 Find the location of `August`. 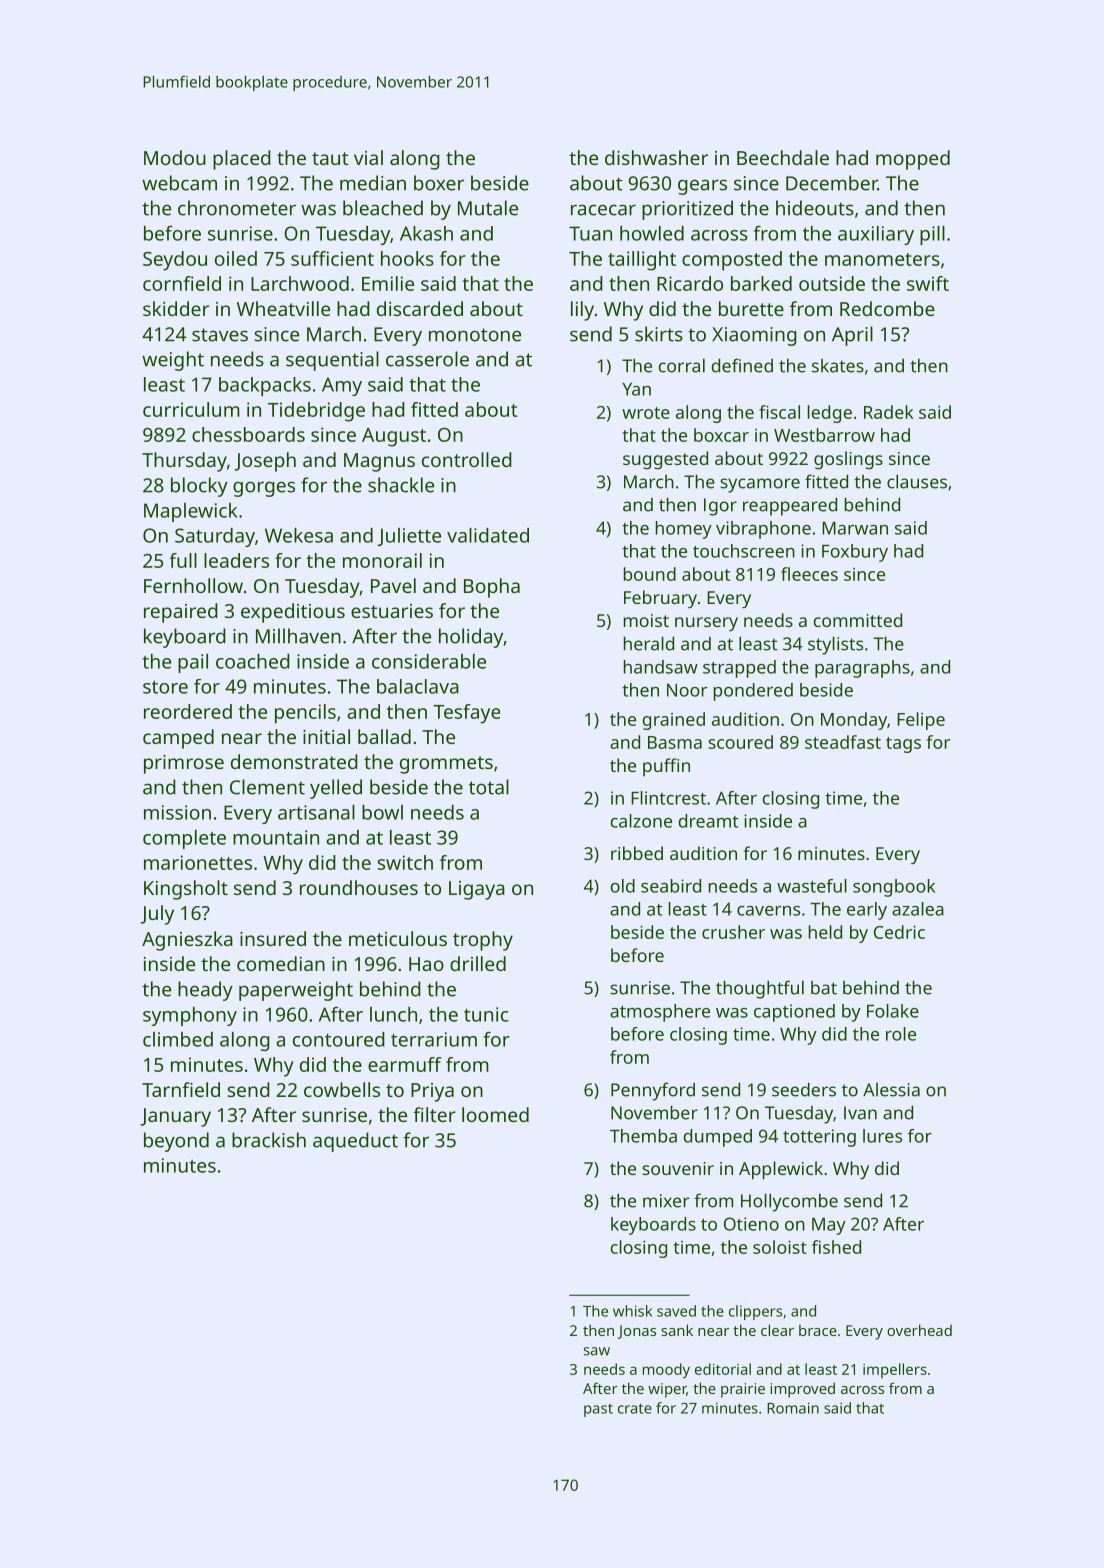

August is located at coordinates (394, 437).
